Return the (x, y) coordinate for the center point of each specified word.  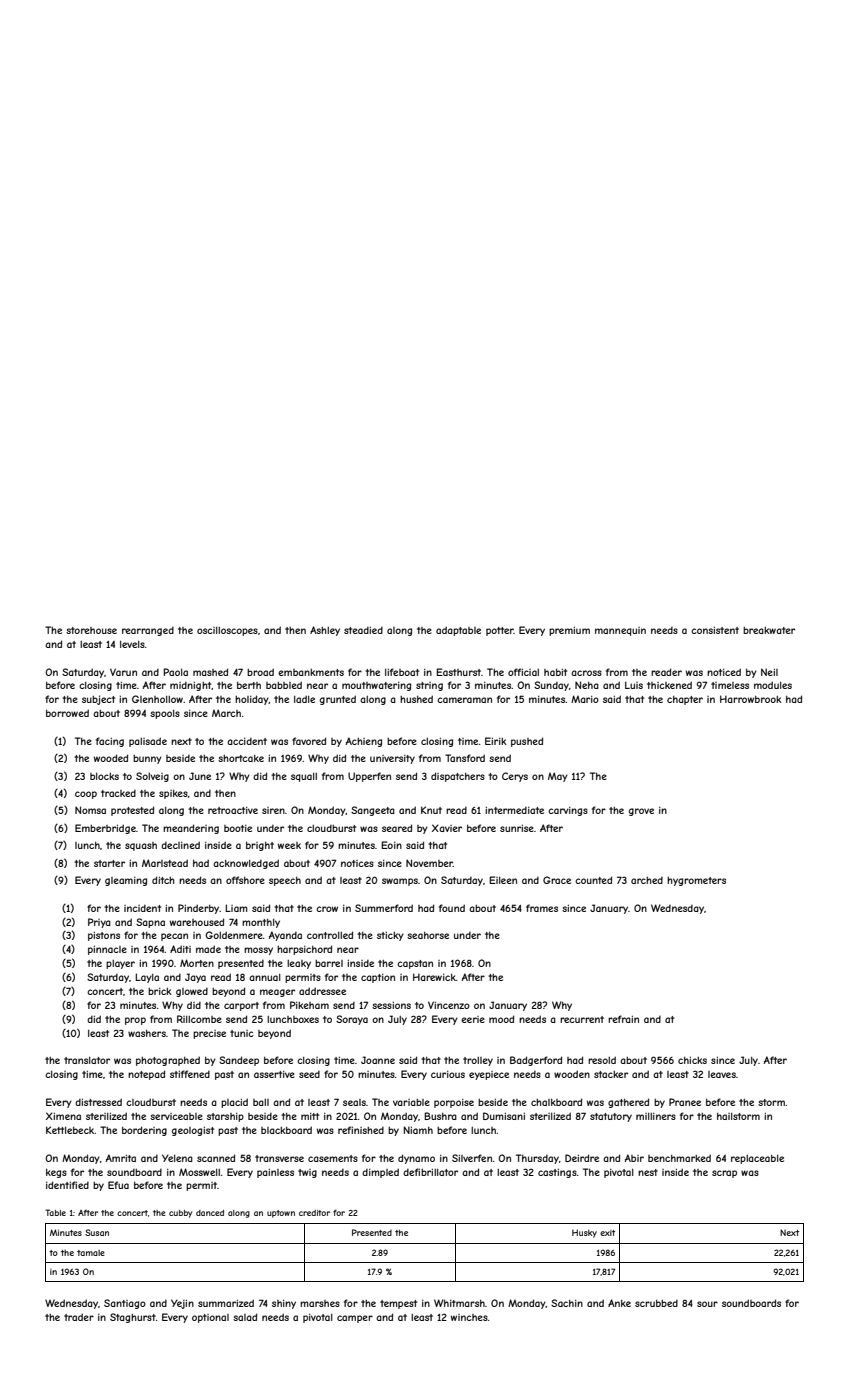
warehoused (197, 922)
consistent (715, 630)
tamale (91, 1253)
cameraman (464, 700)
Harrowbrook (751, 699)
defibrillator (430, 1172)
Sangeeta (373, 811)
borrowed (67, 713)
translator (87, 1060)
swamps (400, 882)
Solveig (152, 777)
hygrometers (696, 881)
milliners (656, 1116)
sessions (391, 1005)
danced (210, 1213)
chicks (692, 1060)
